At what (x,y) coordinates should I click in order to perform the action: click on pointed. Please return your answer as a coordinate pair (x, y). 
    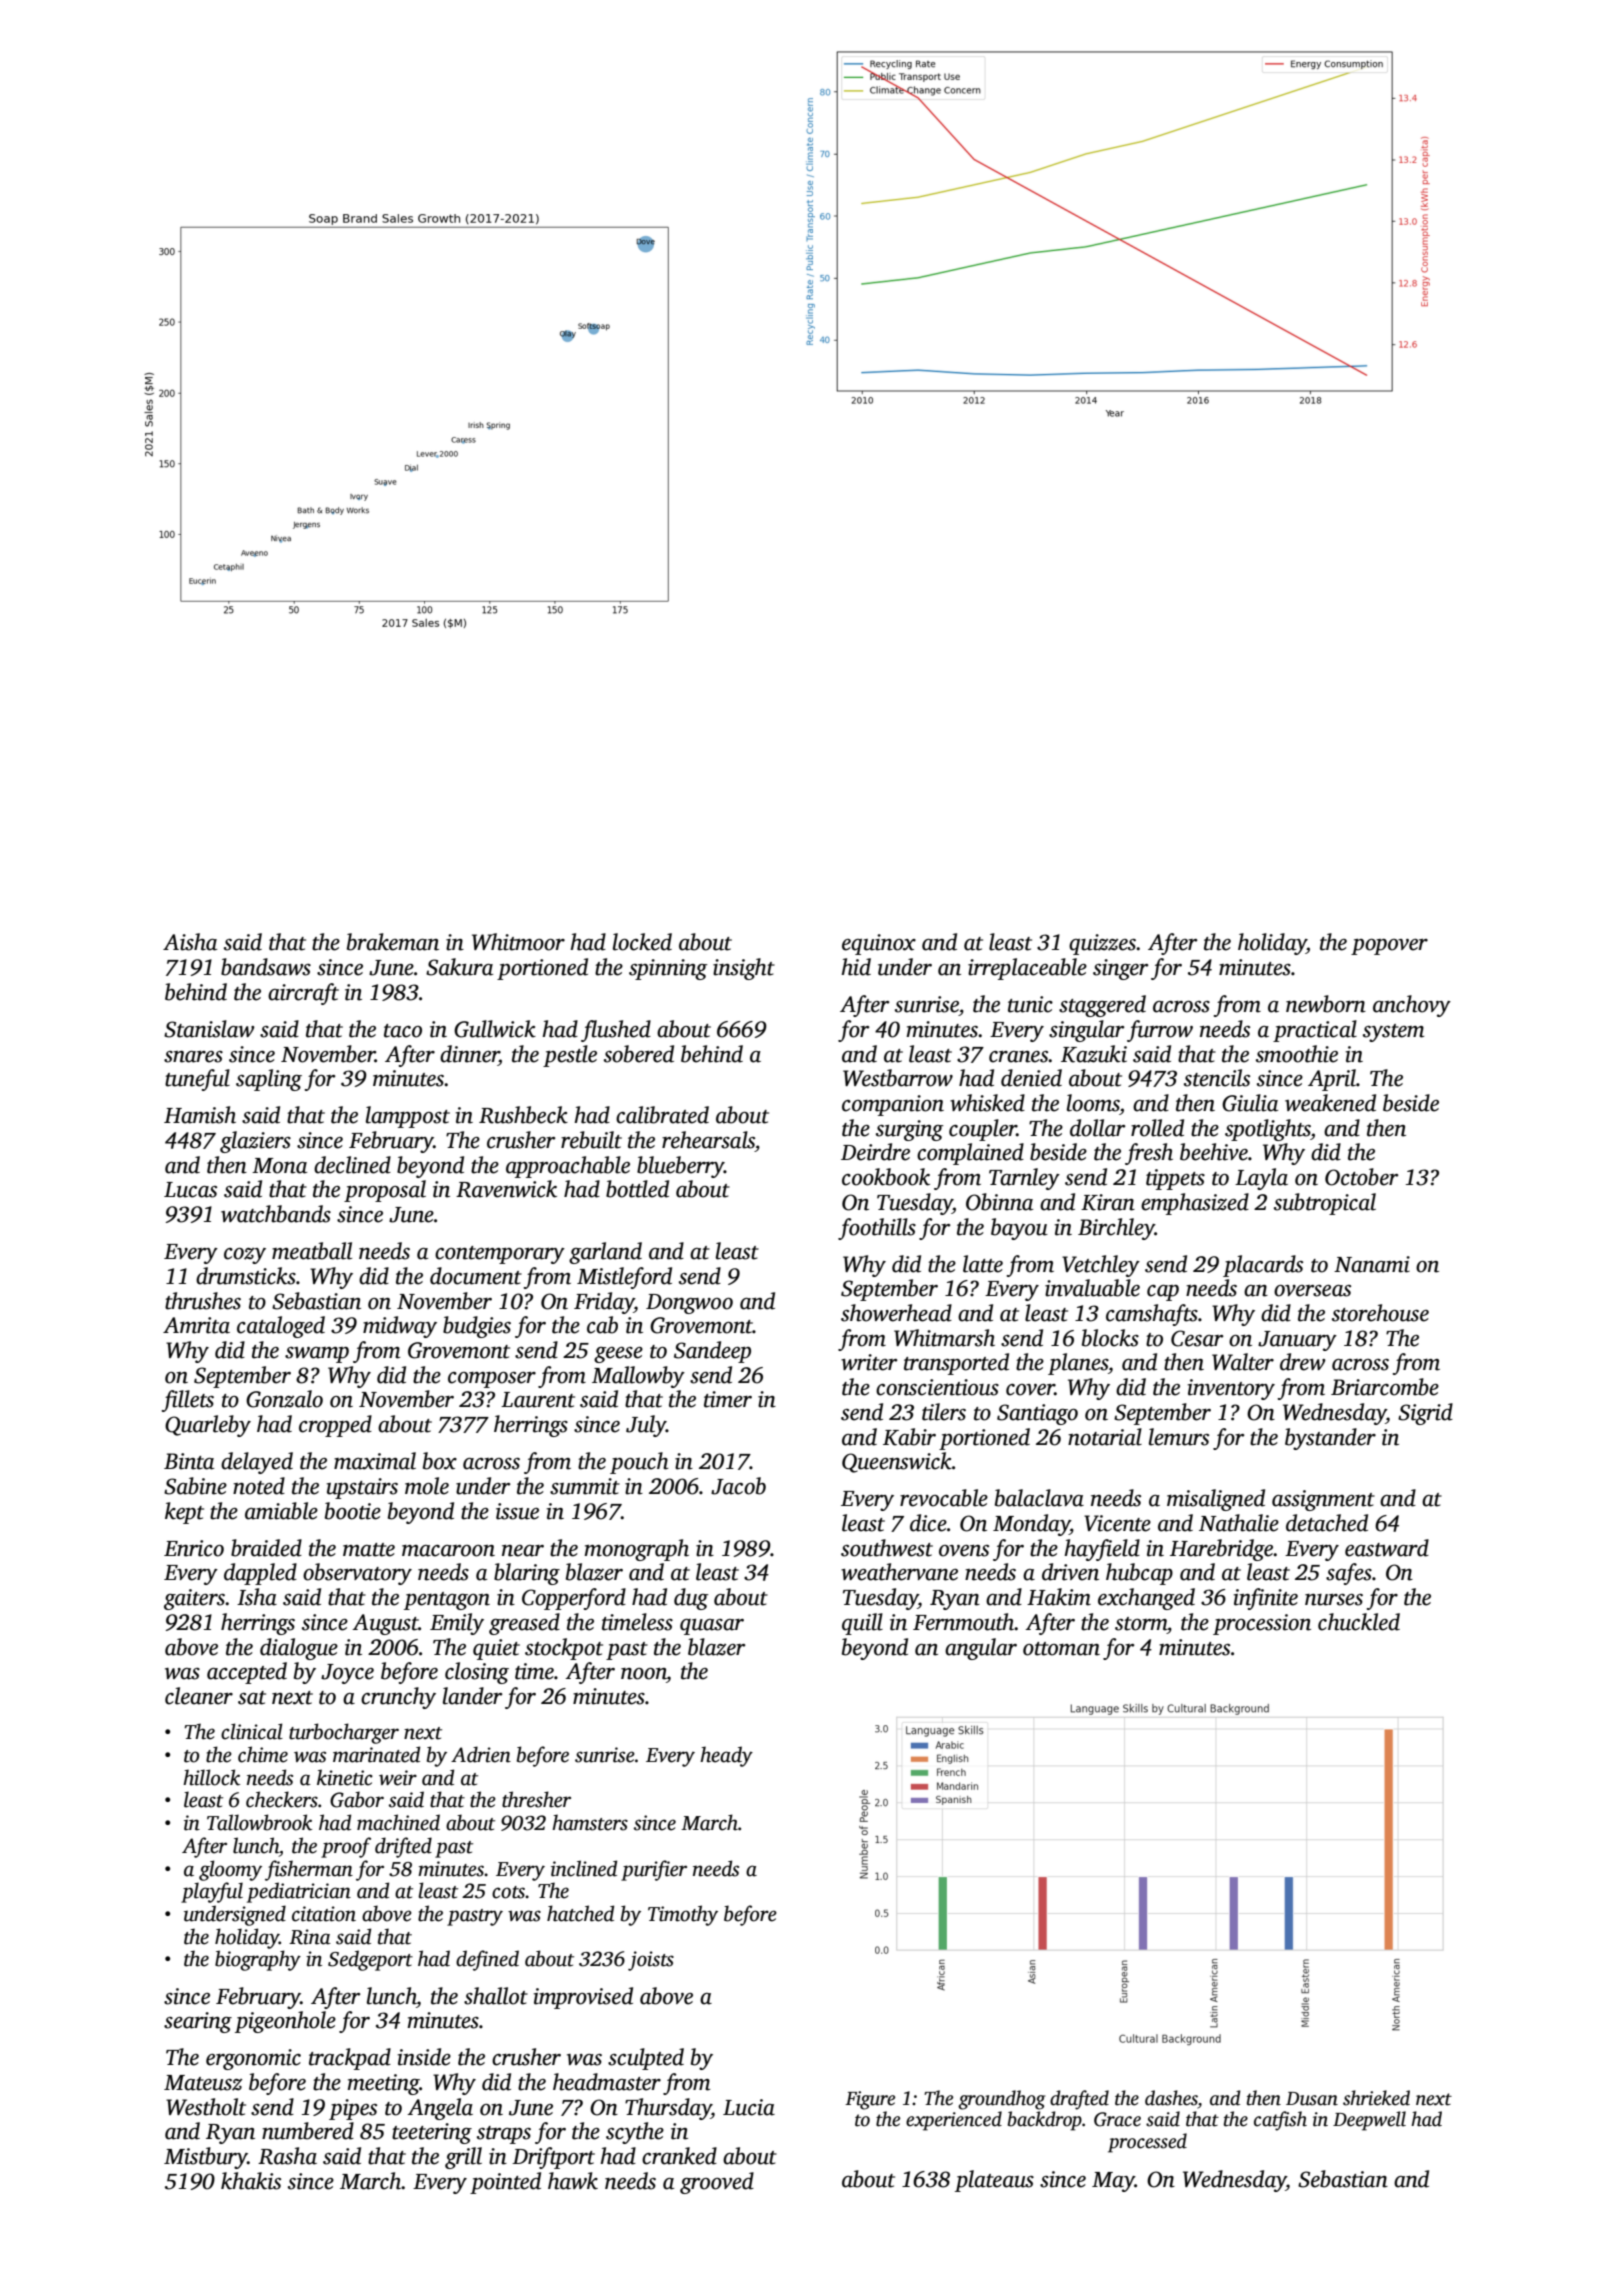
    Looking at the image, I should click on (505, 2183).
